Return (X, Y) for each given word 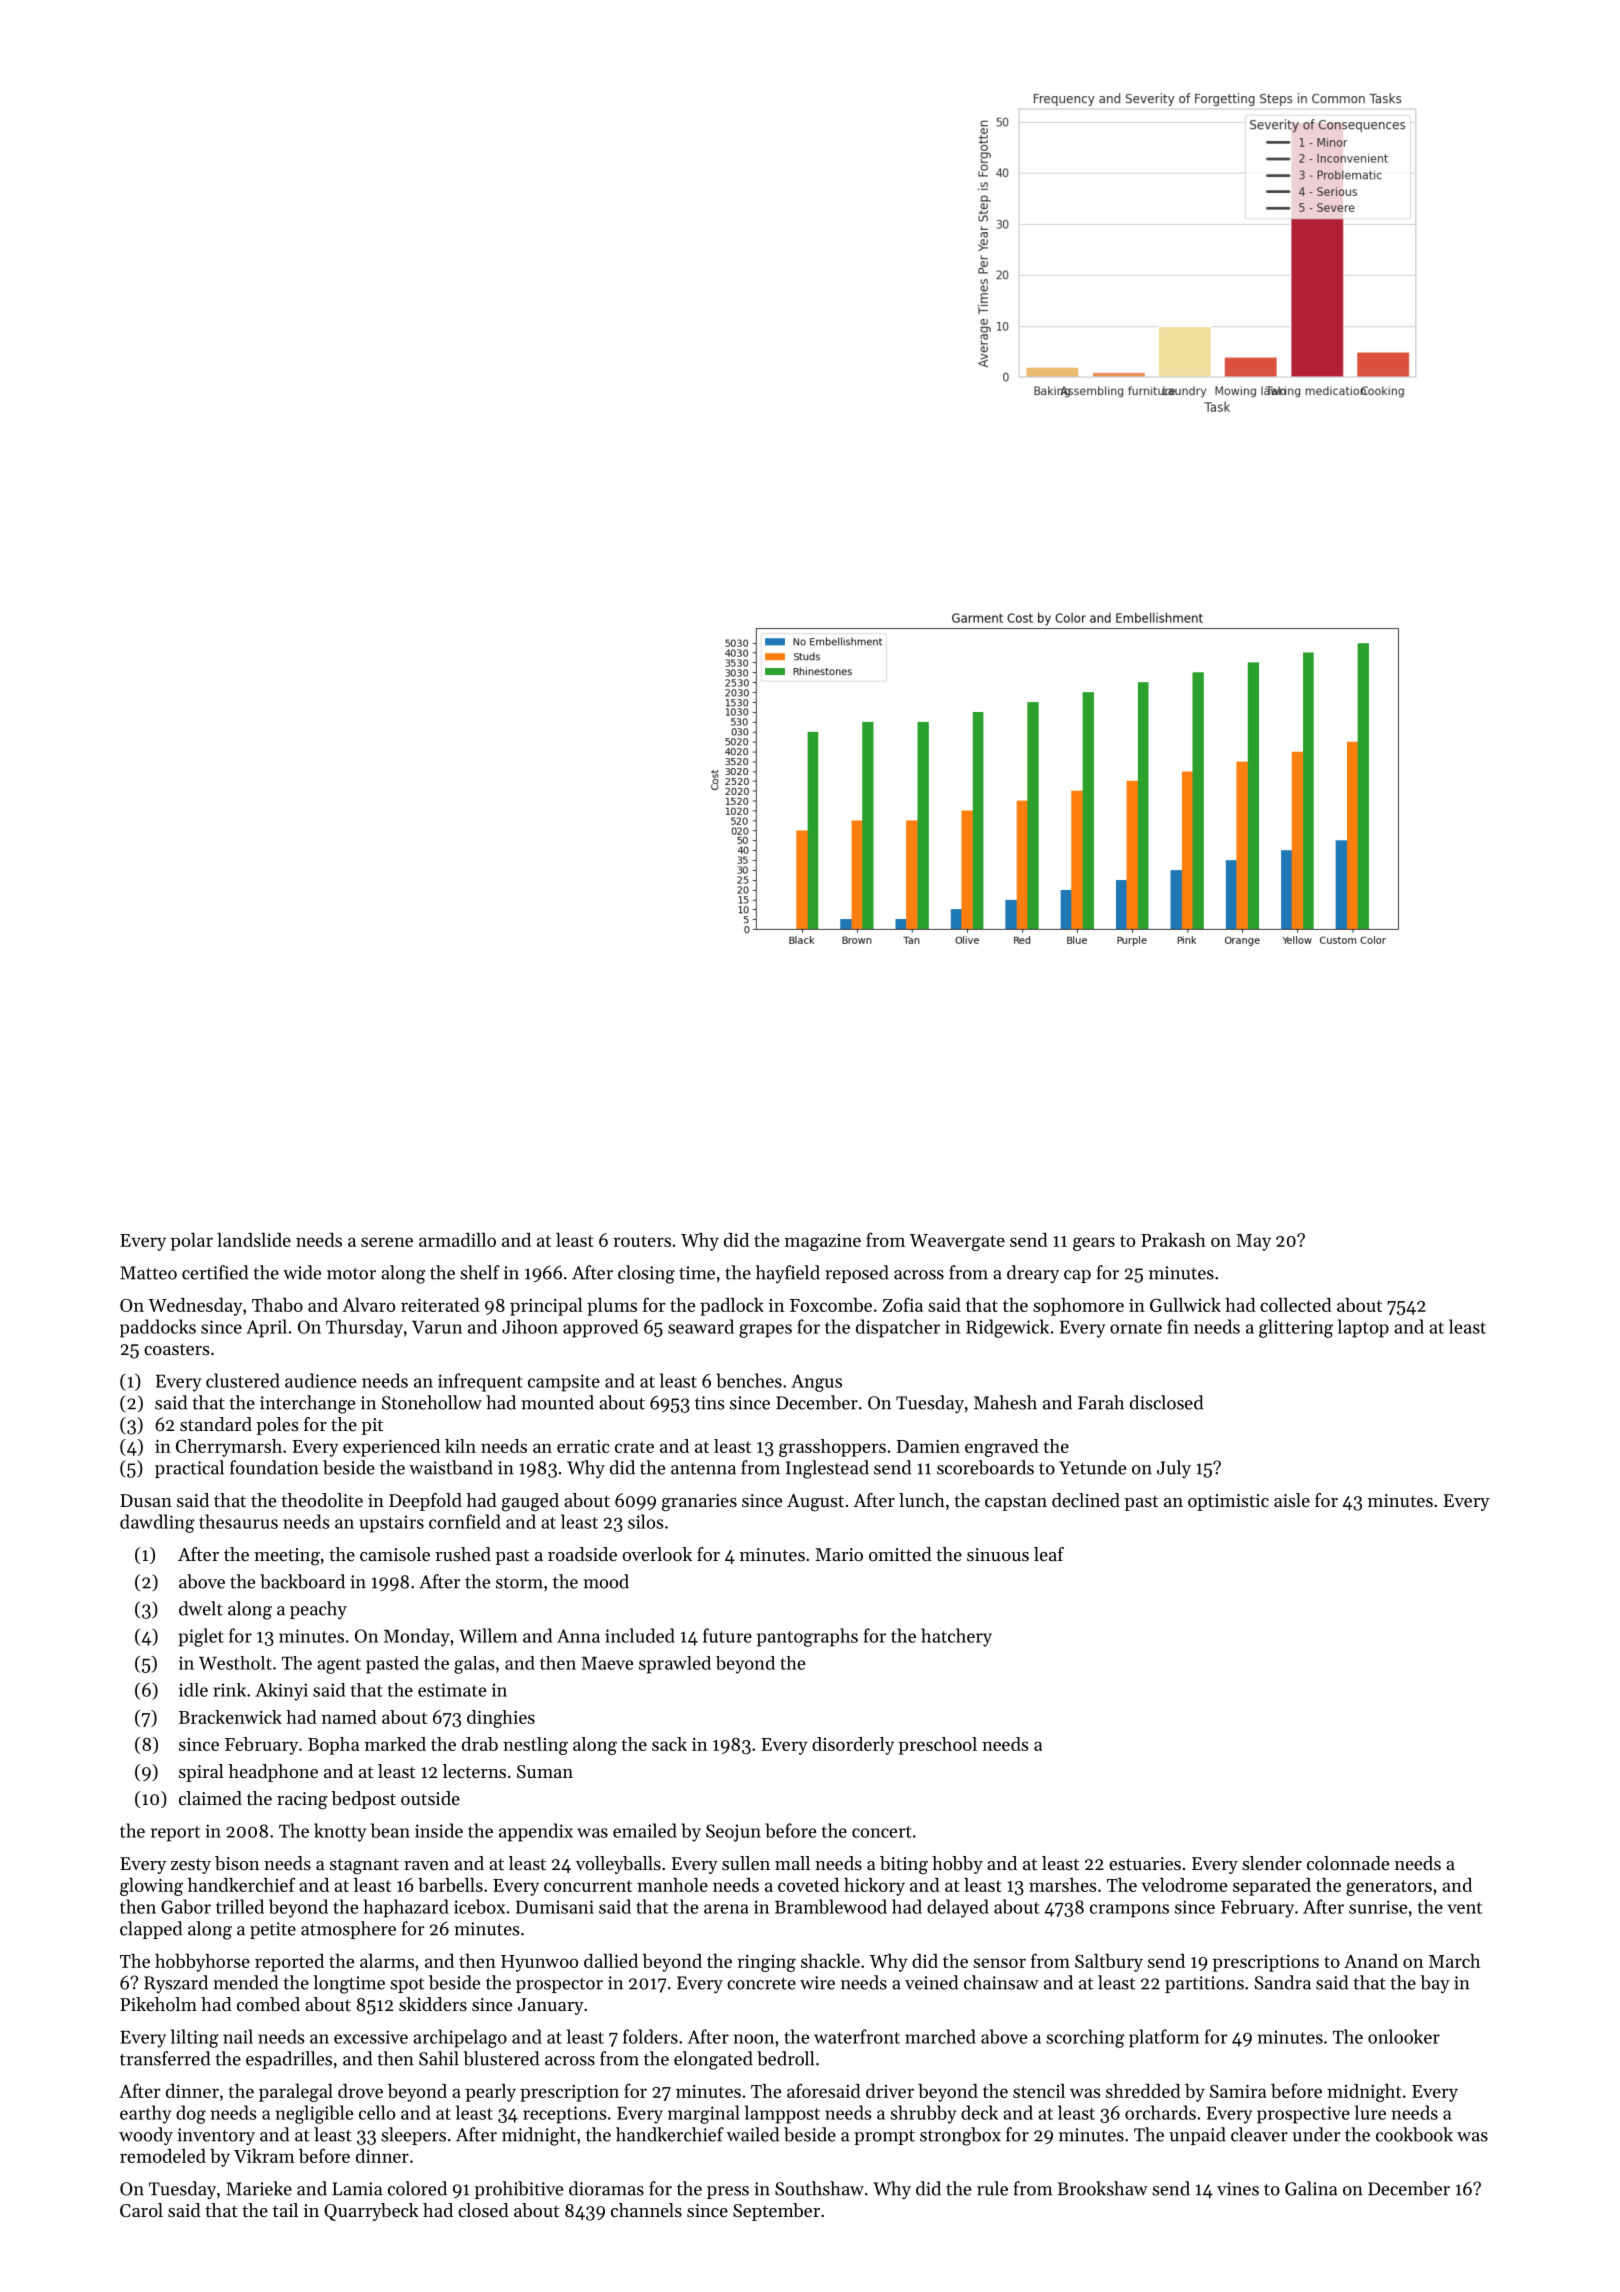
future (727, 1635)
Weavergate (957, 1242)
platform (1164, 2038)
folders (650, 2036)
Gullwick (1185, 1305)
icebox (479, 1906)
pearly (491, 2093)
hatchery (956, 1637)
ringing (766, 1963)
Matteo (148, 1273)
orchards (1160, 2112)
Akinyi (281, 1692)
